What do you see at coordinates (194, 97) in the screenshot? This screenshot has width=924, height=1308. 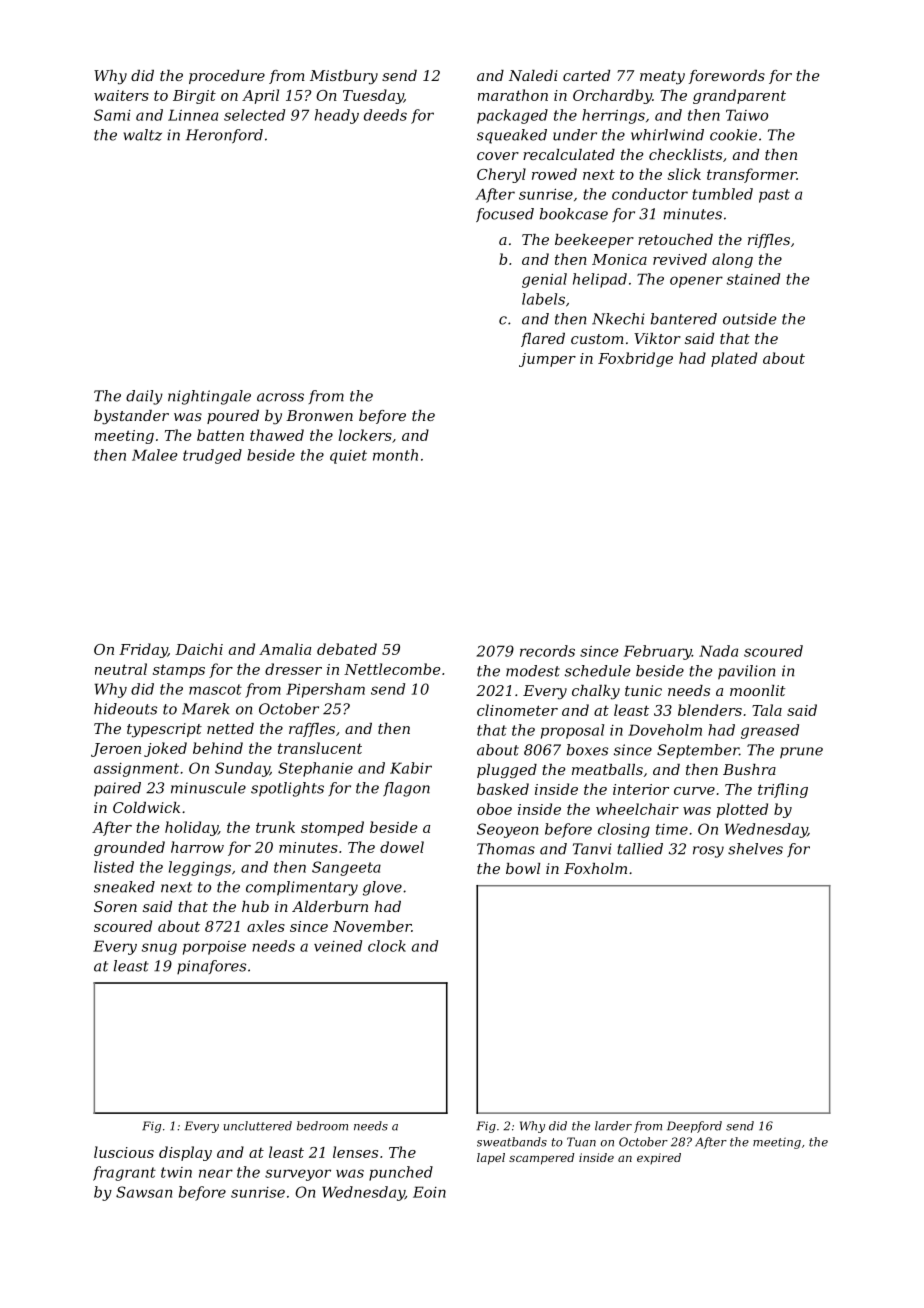 I see `Birgit` at bounding box center [194, 97].
